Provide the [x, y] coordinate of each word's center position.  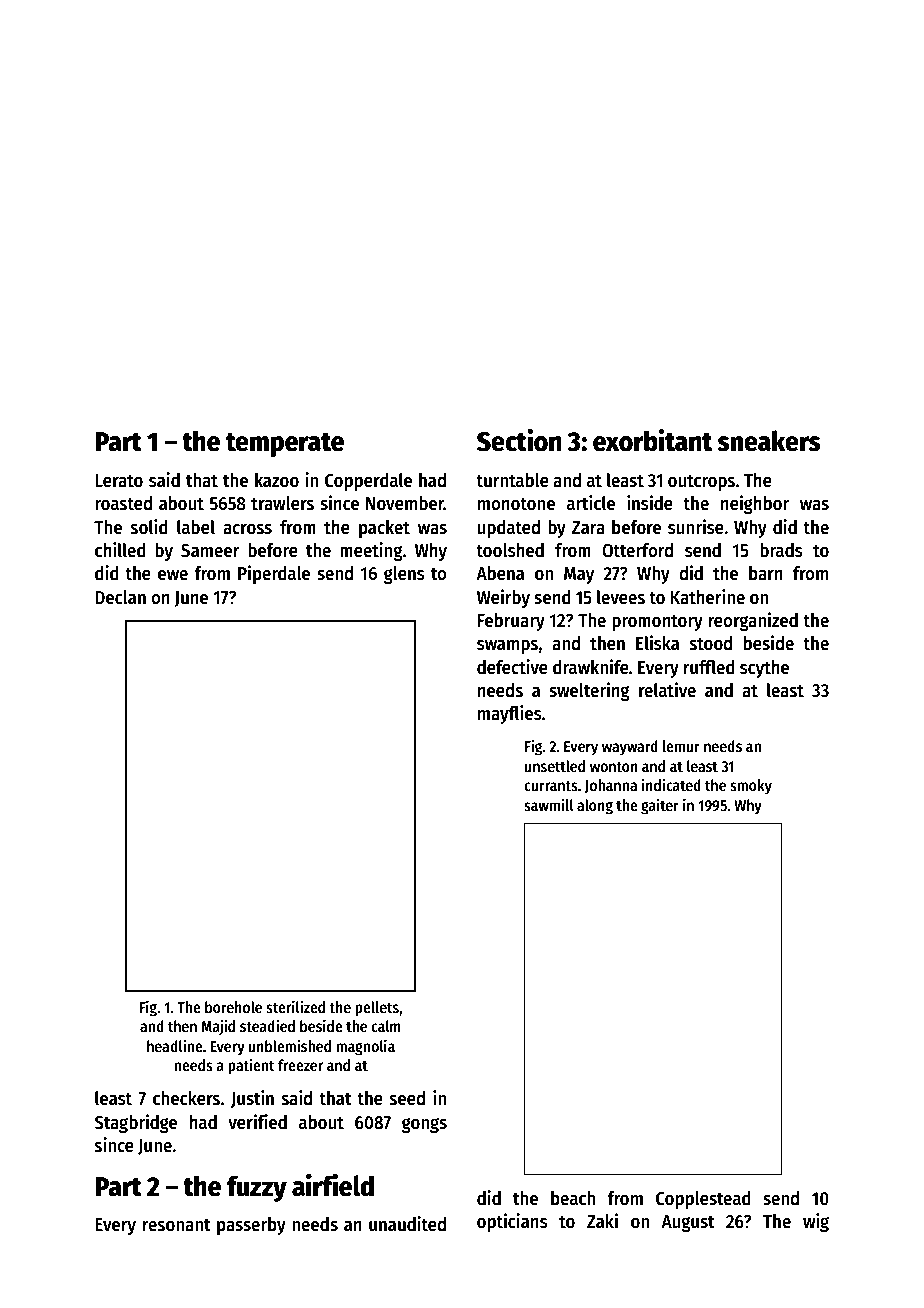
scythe [764, 669]
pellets [377, 1009]
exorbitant [652, 440]
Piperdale [274, 574]
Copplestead [703, 1200]
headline [175, 1045]
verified [257, 1122]
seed [407, 1098]
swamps [507, 647]
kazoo [277, 480]
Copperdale [368, 482]
